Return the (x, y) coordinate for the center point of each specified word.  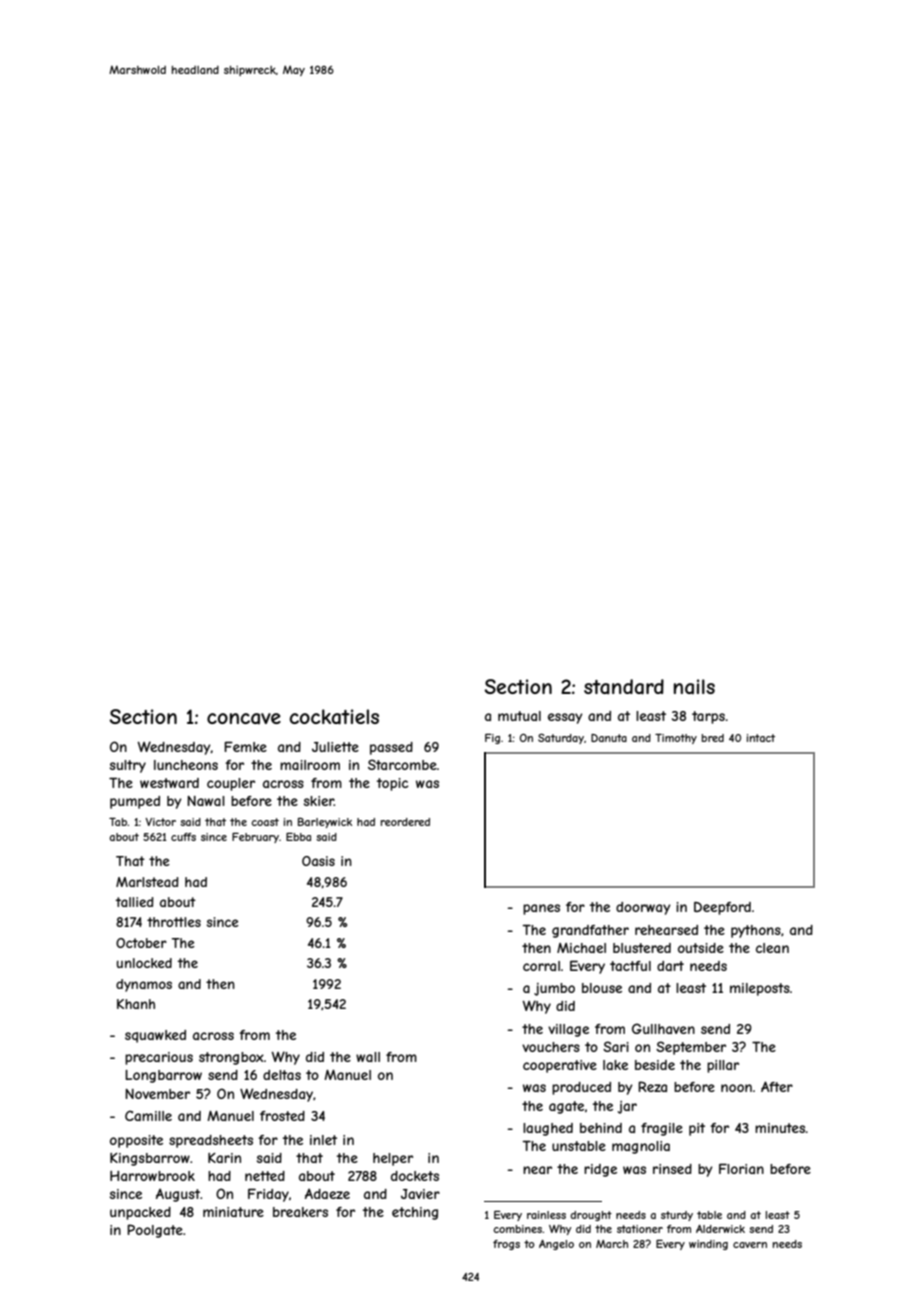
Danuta (609, 738)
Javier (420, 1194)
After (777, 1086)
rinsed (672, 1169)
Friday (268, 1195)
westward (169, 783)
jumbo (554, 989)
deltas (282, 1075)
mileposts (760, 989)
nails (694, 687)
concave (244, 719)
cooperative (560, 1066)
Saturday (561, 738)
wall (368, 1057)
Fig (492, 739)
